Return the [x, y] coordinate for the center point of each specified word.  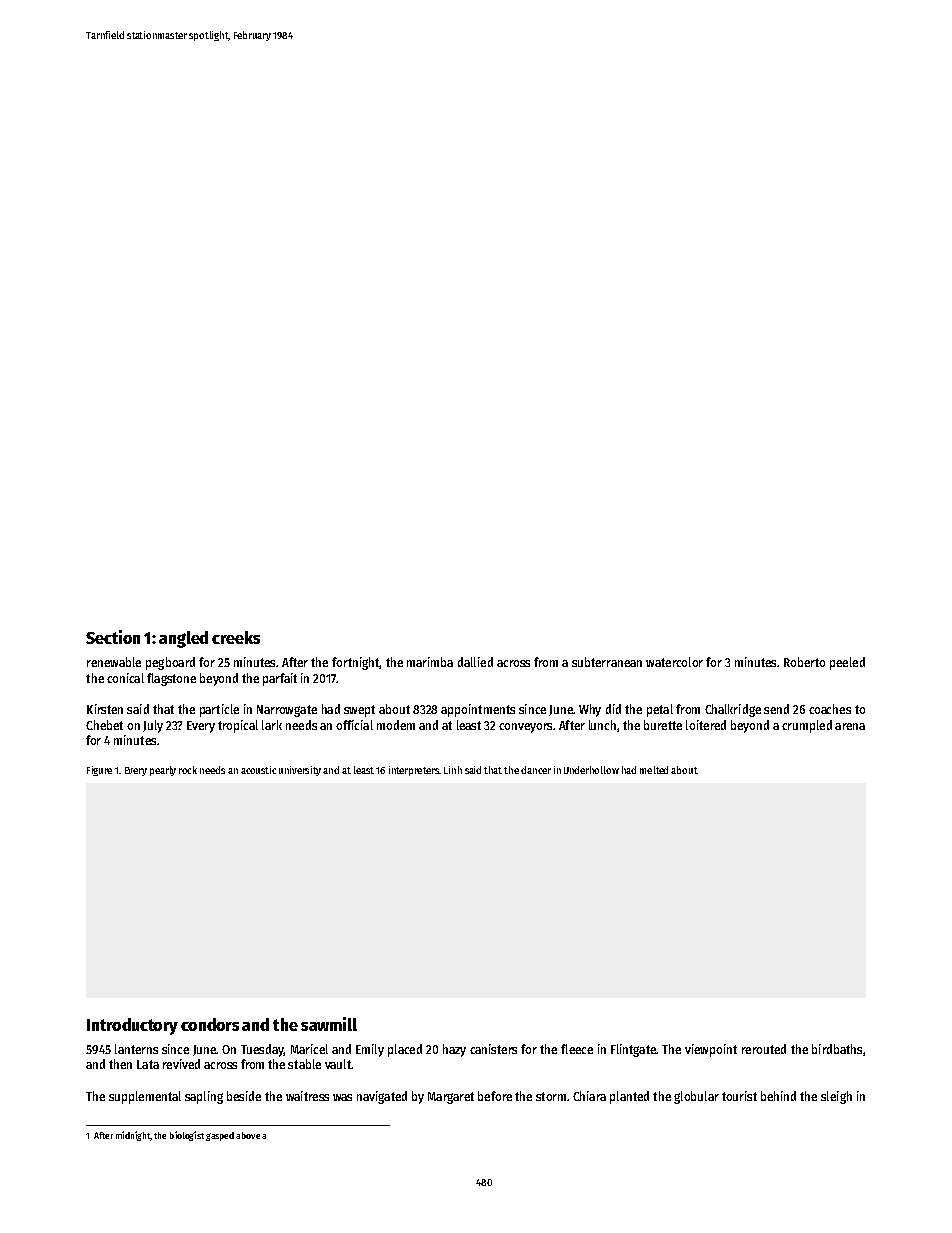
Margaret [451, 1098]
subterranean [607, 662]
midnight [133, 1136]
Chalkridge [733, 710]
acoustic [258, 770]
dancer [536, 770]
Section [113, 637]
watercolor [674, 662]
